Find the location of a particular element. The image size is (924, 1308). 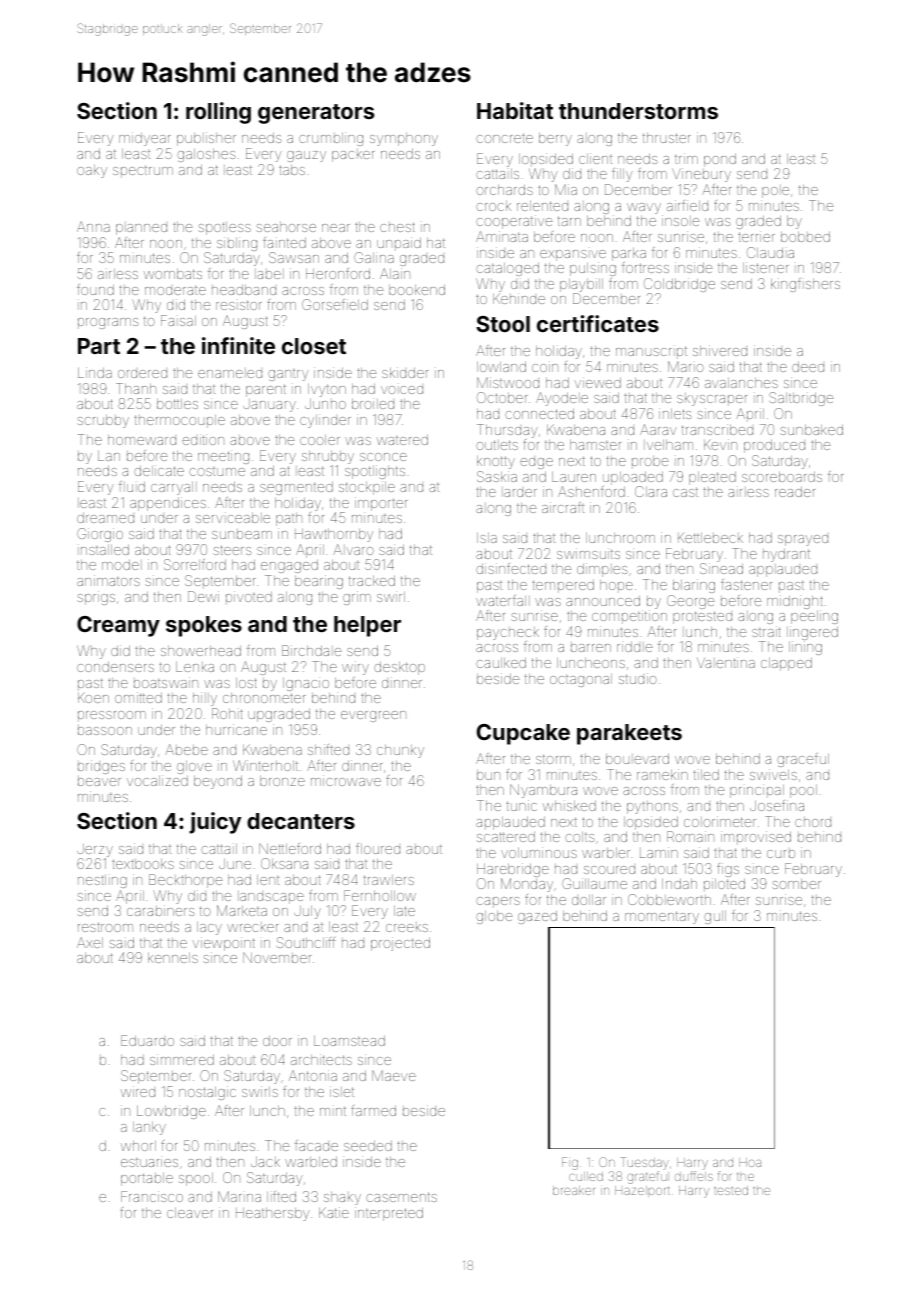

Creamy is located at coordinates (118, 626).
